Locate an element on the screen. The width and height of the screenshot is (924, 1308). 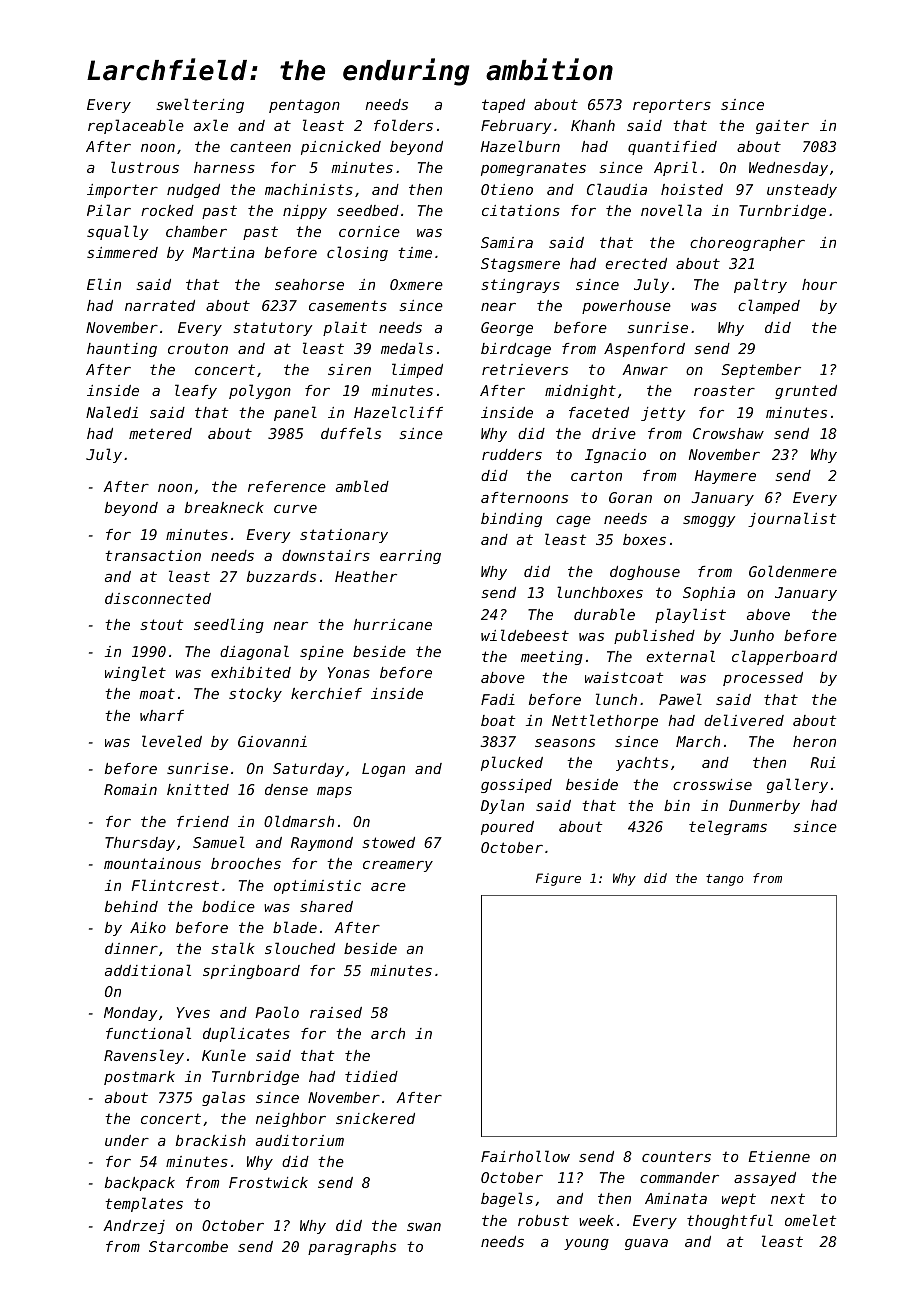
snickered is located at coordinates (375, 1118).
